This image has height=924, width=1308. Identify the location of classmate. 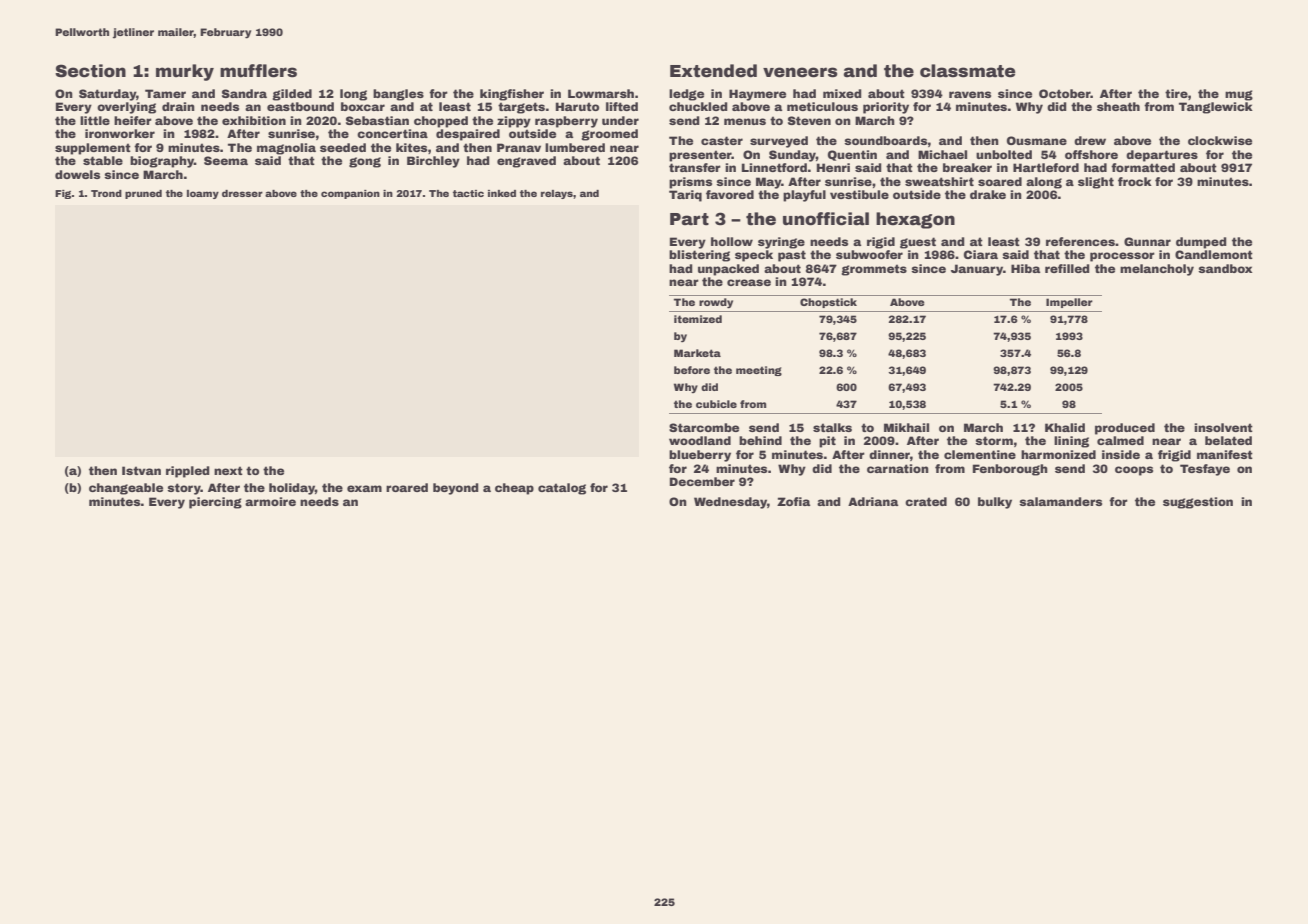
(967, 71).
